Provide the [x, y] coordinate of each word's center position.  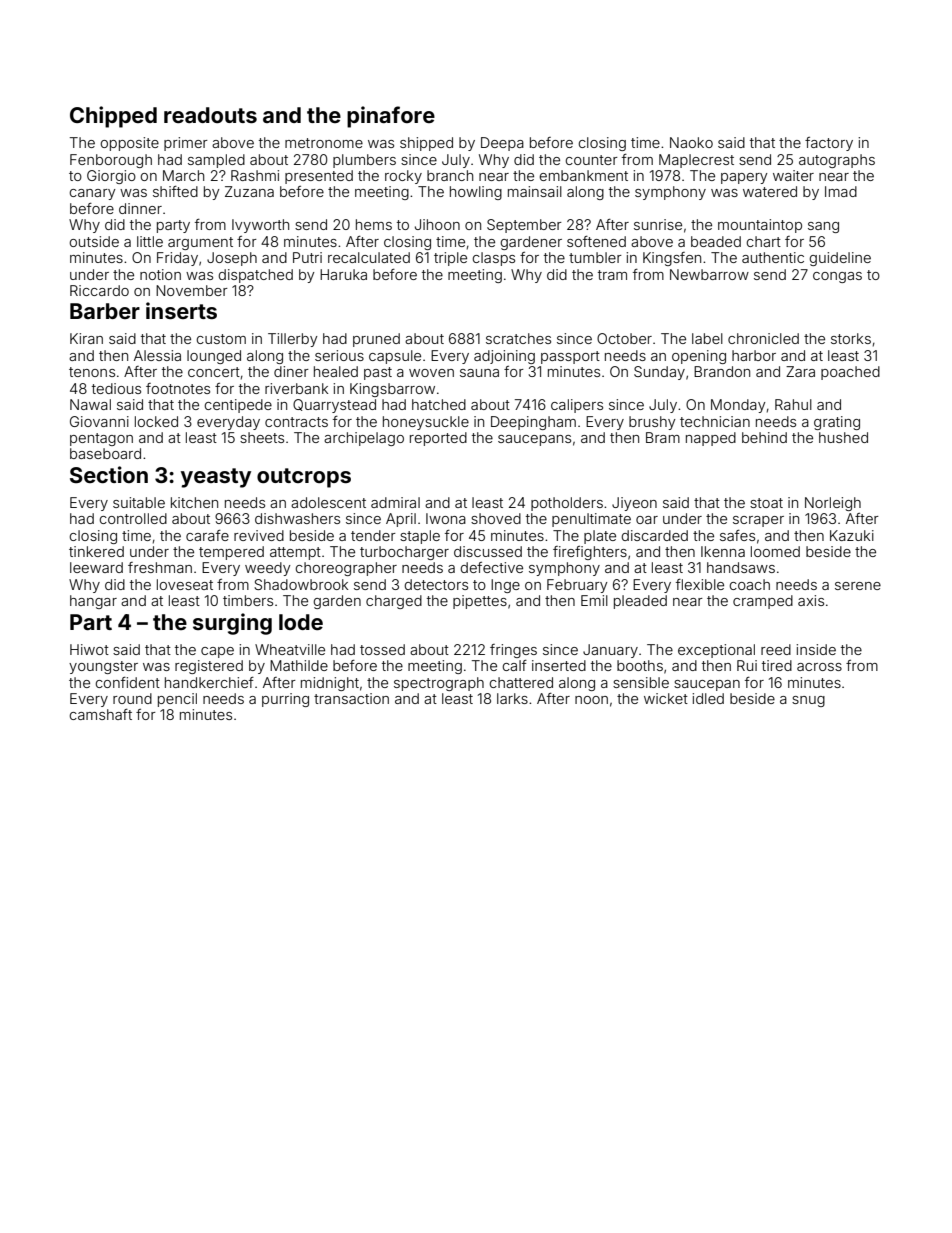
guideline [840, 259]
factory [829, 144]
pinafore [391, 117]
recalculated [369, 257]
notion [160, 274]
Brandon [722, 371]
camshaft [101, 714]
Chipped [113, 117]
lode [301, 622]
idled [708, 698]
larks [512, 698]
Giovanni [99, 421]
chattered [521, 682]
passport [570, 357]
